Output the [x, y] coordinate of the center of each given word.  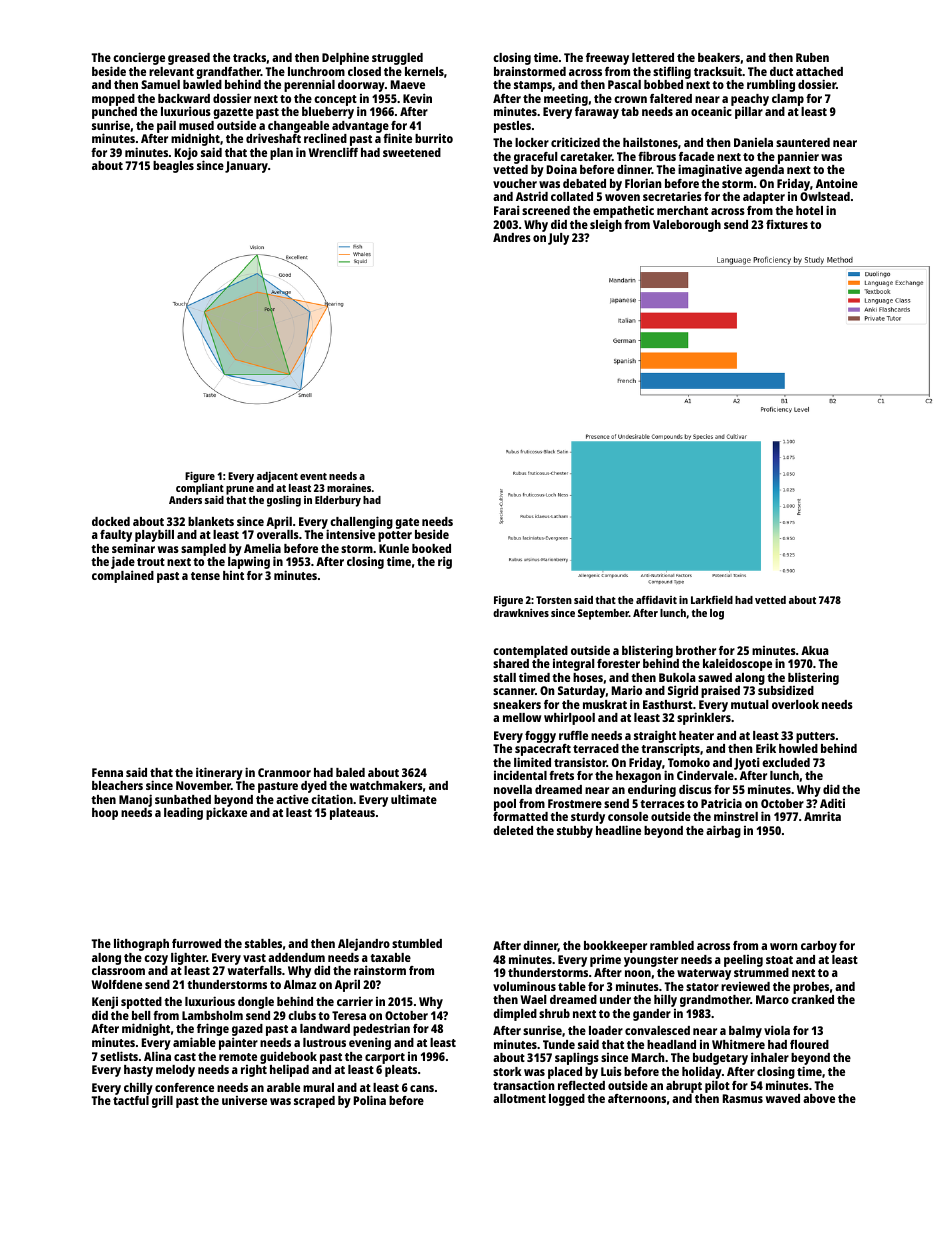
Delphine [345, 58]
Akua [815, 650]
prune [240, 490]
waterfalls [255, 970]
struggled [397, 59]
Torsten [554, 600]
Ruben [812, 57]
